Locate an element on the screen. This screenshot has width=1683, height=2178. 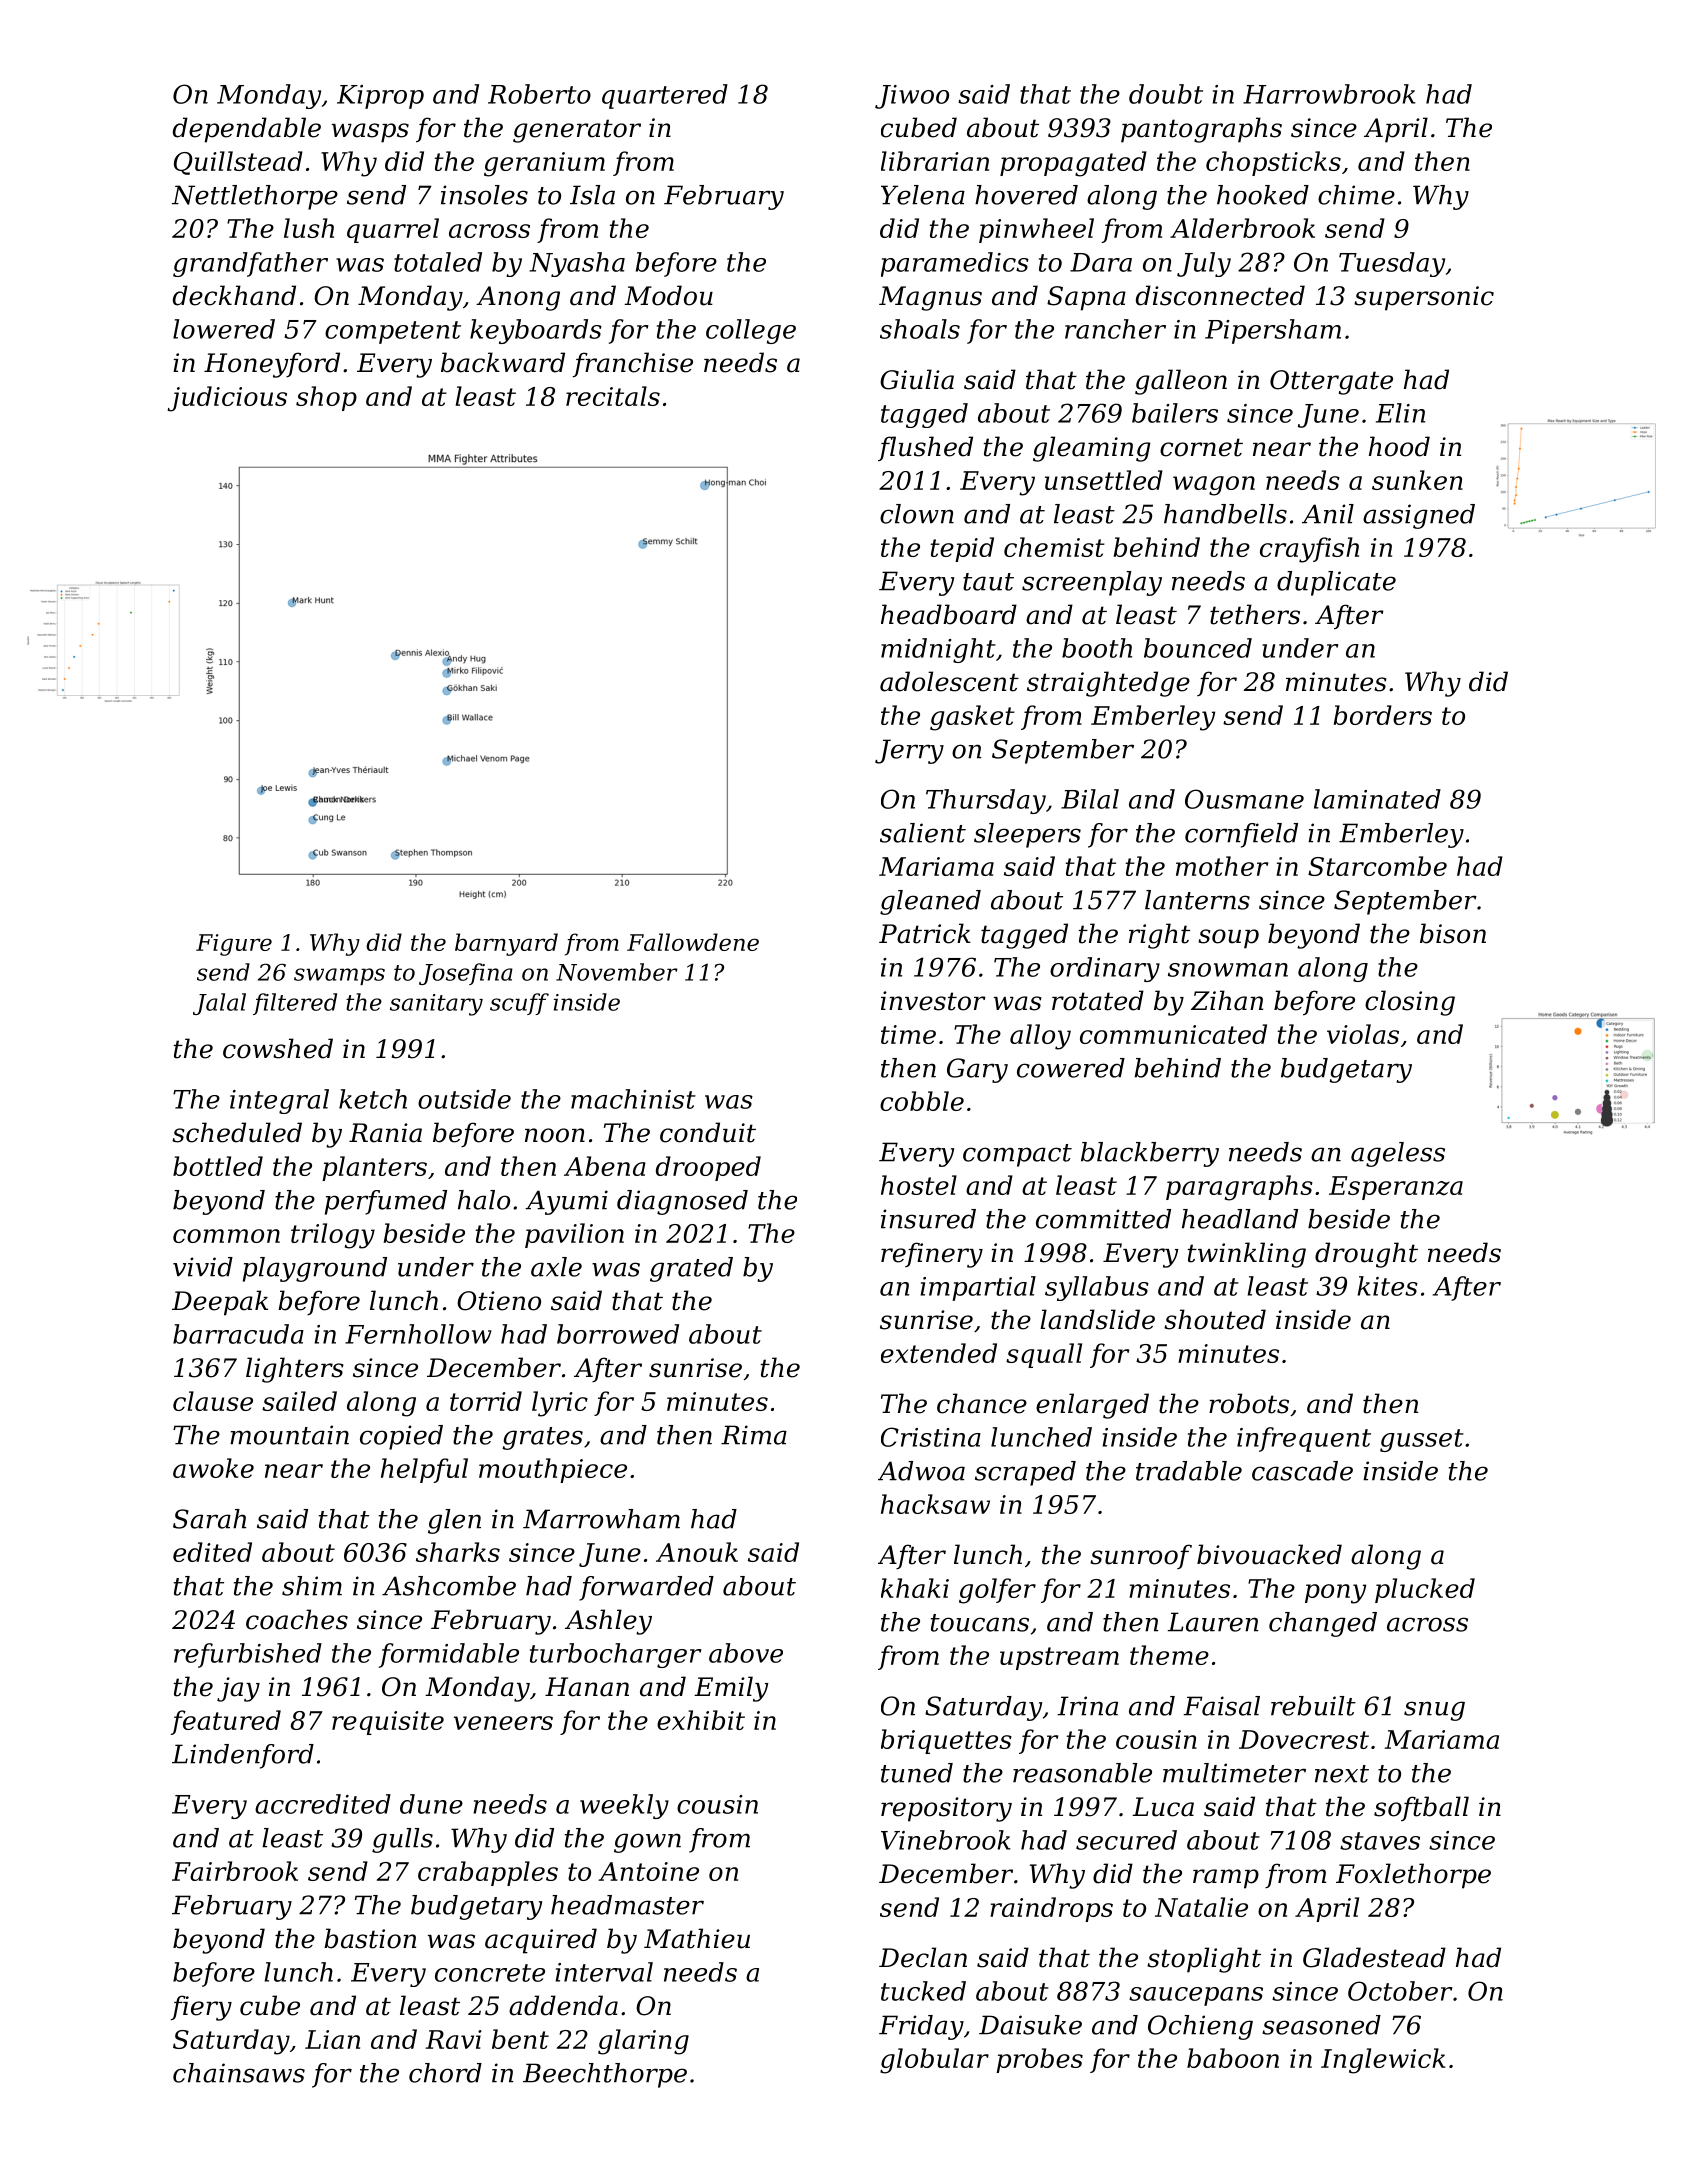
plucked is located at coordinates (1425, 1590).
